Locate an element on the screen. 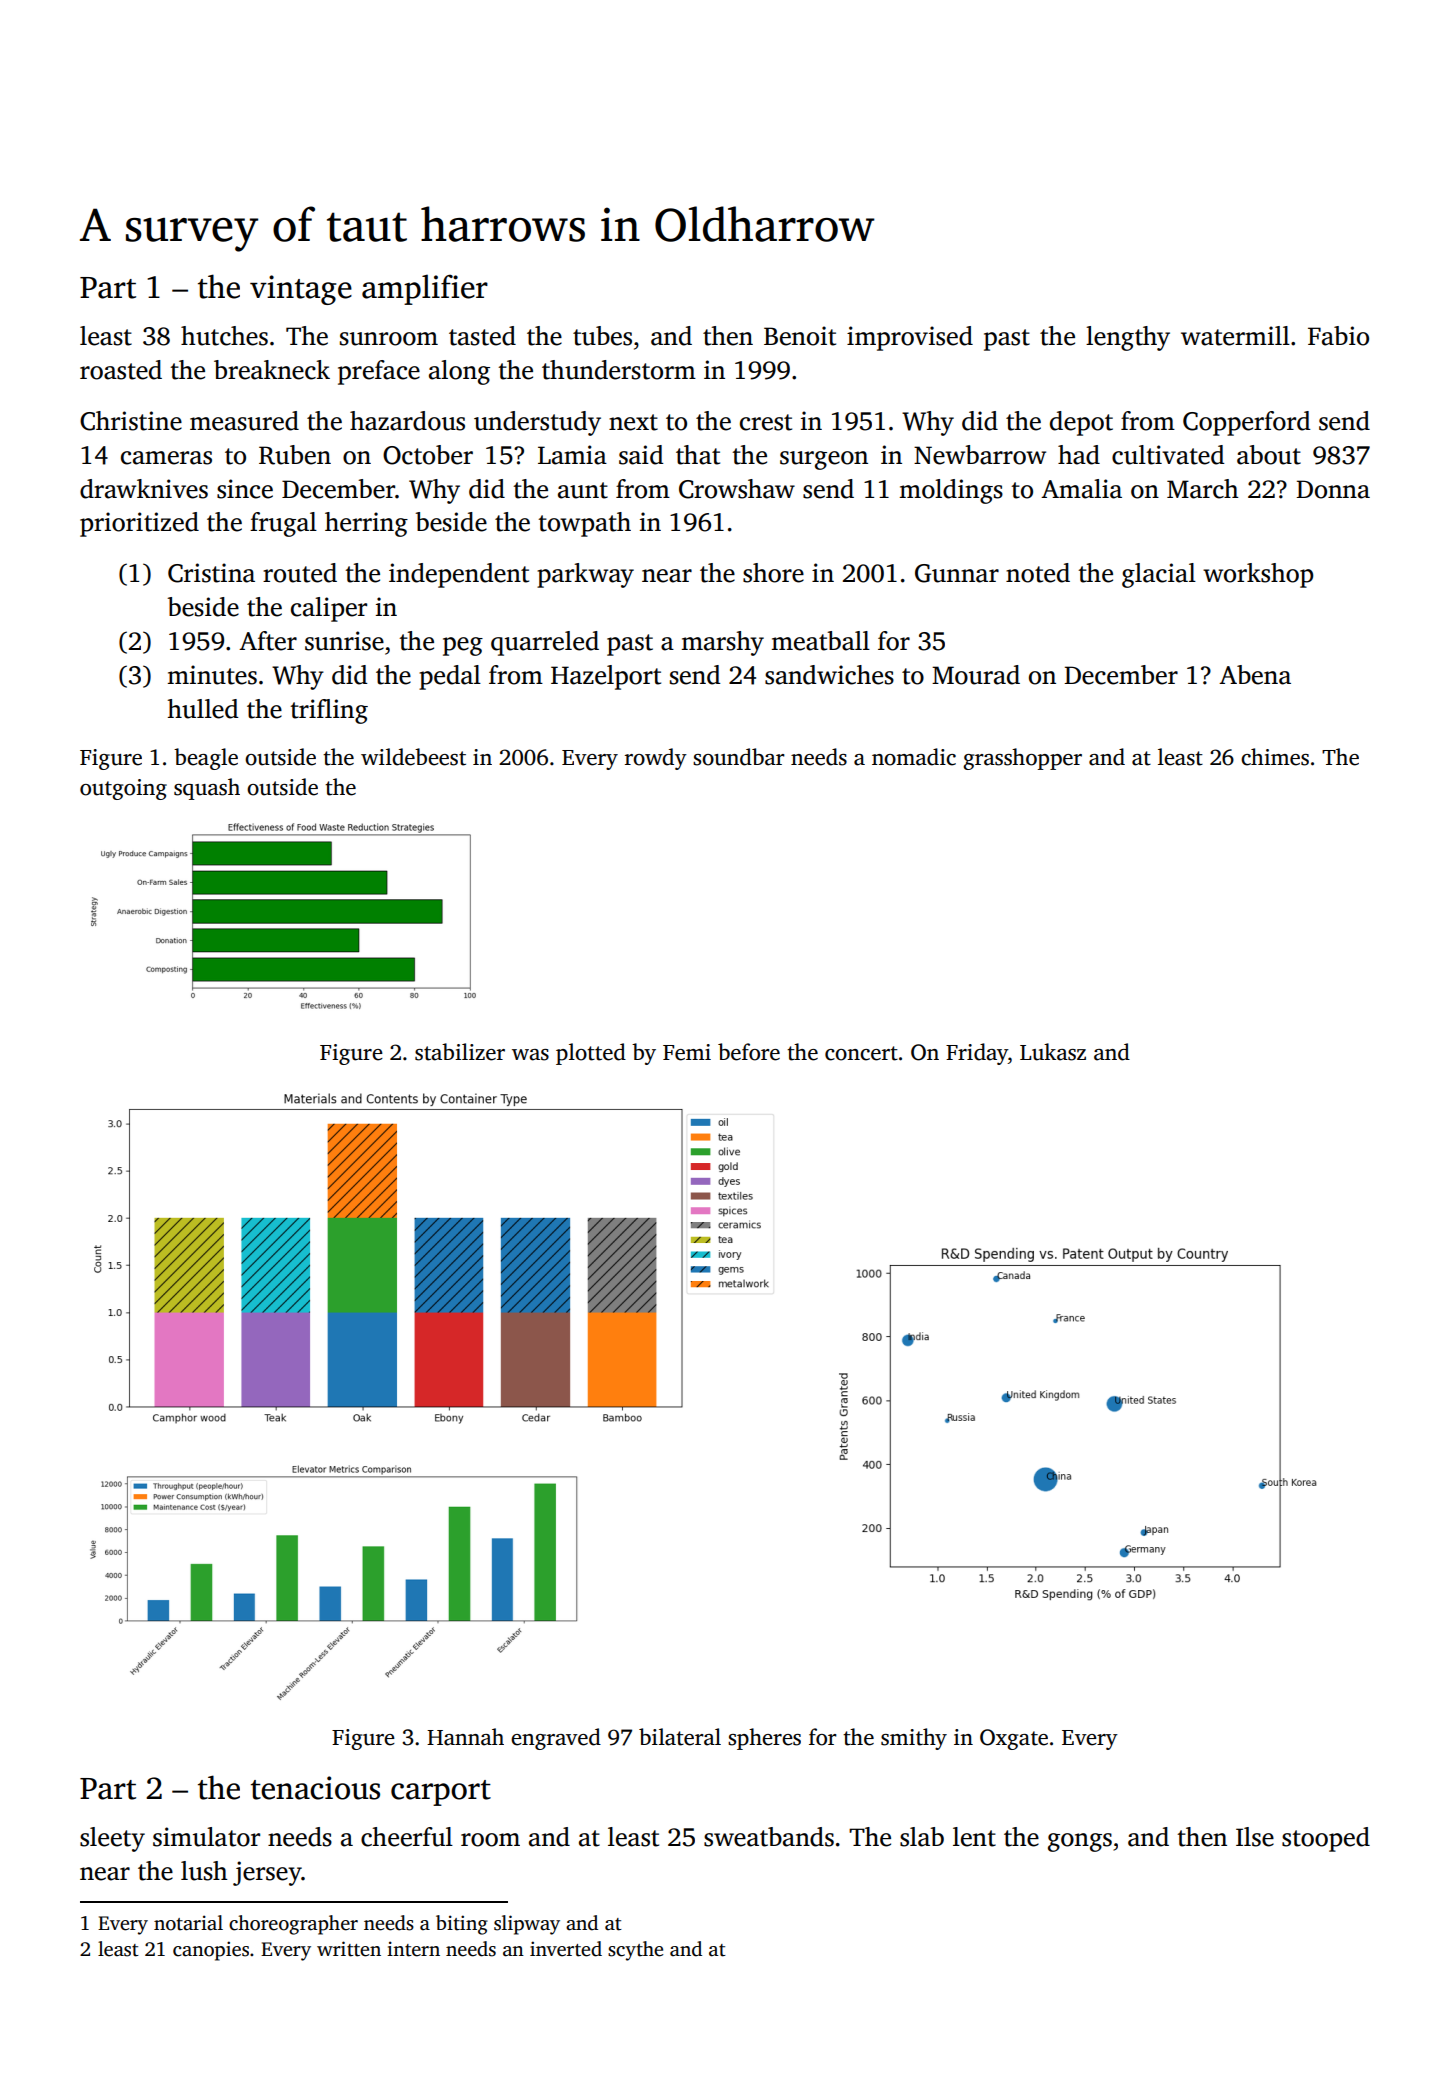 This screenshot has width=1450, height=2100. lengthy is located at coordinates (1128, 338).
